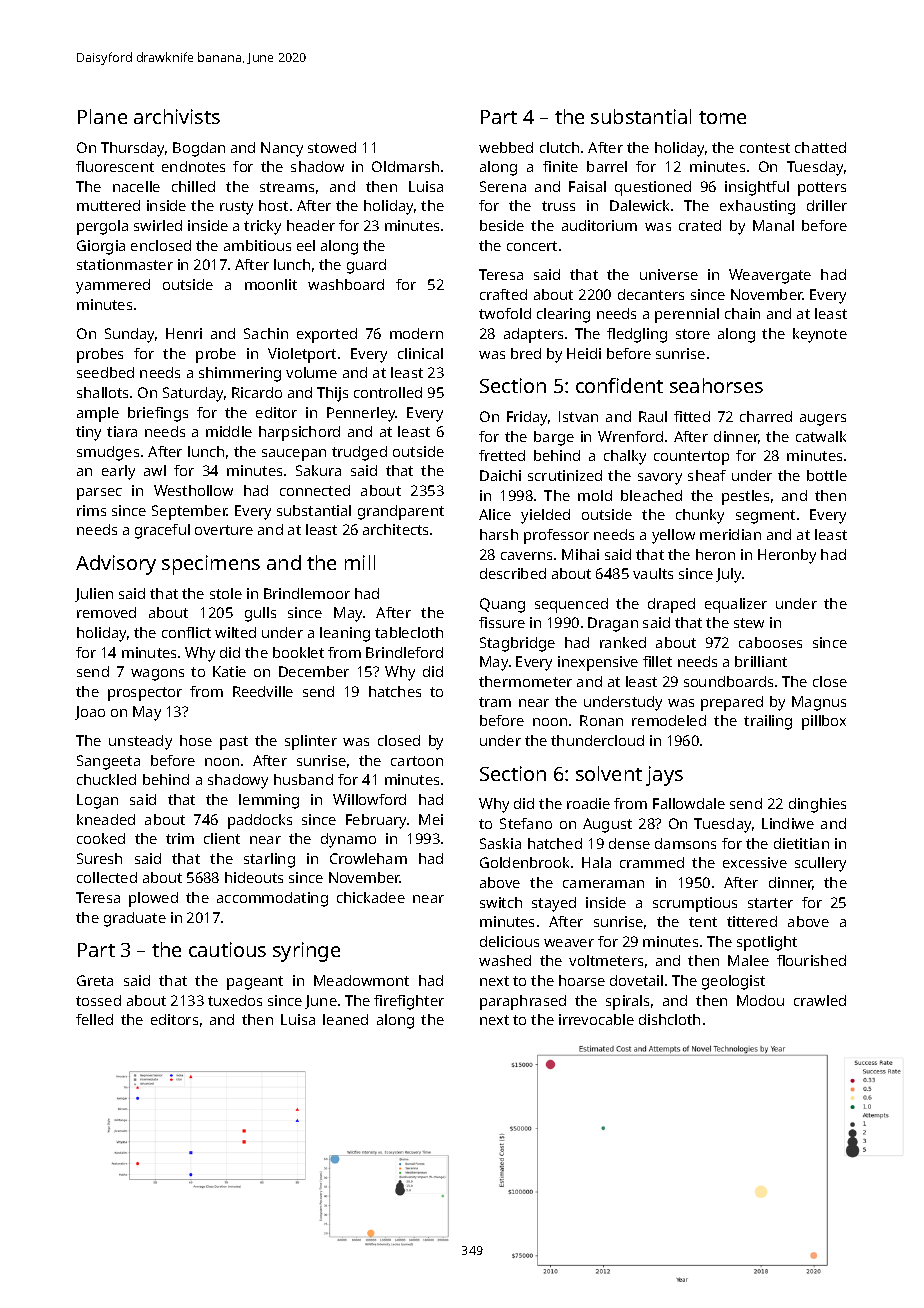  I want to click on Quang, so click(502, 605).
